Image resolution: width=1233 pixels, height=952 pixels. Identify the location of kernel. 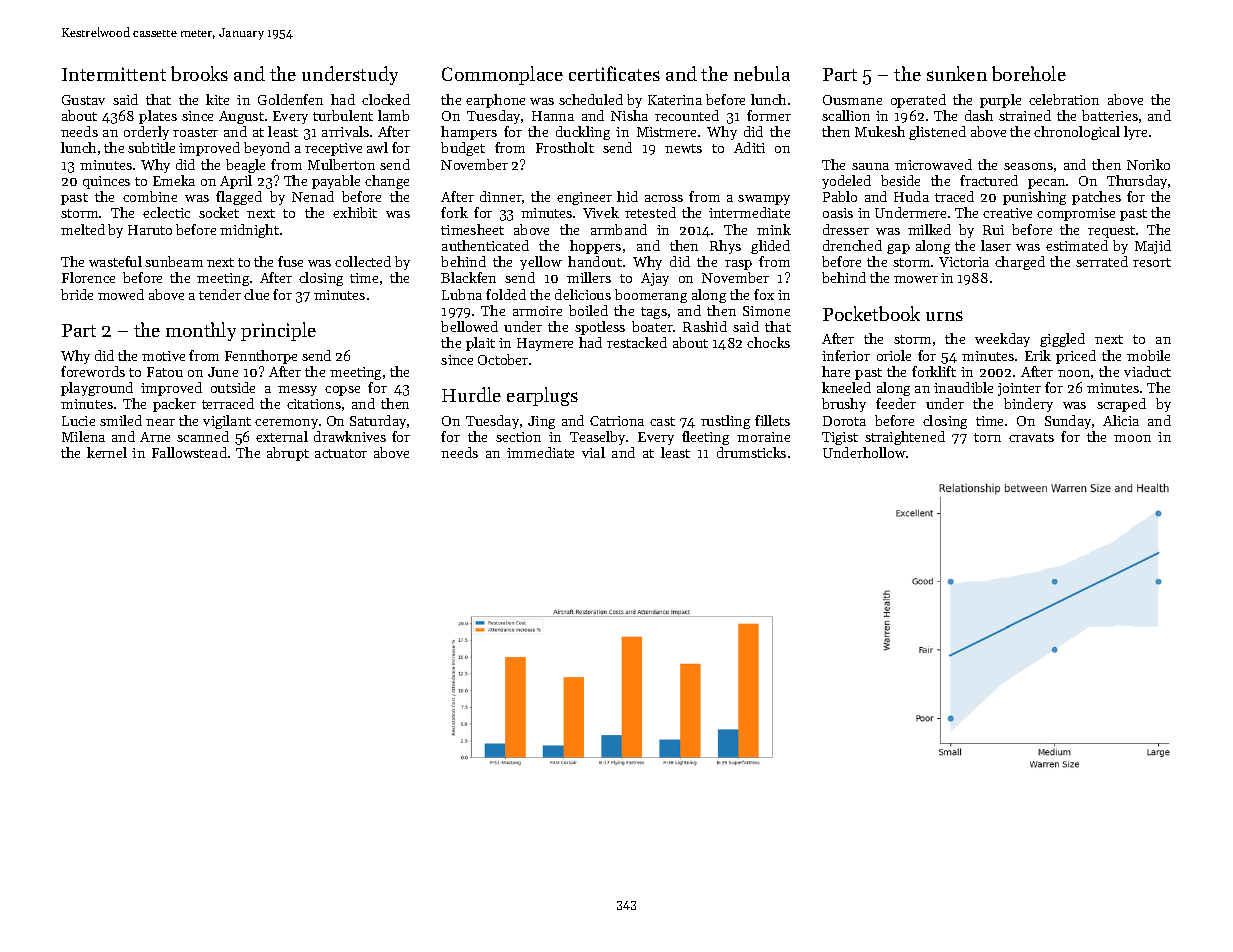
(107, 452).
